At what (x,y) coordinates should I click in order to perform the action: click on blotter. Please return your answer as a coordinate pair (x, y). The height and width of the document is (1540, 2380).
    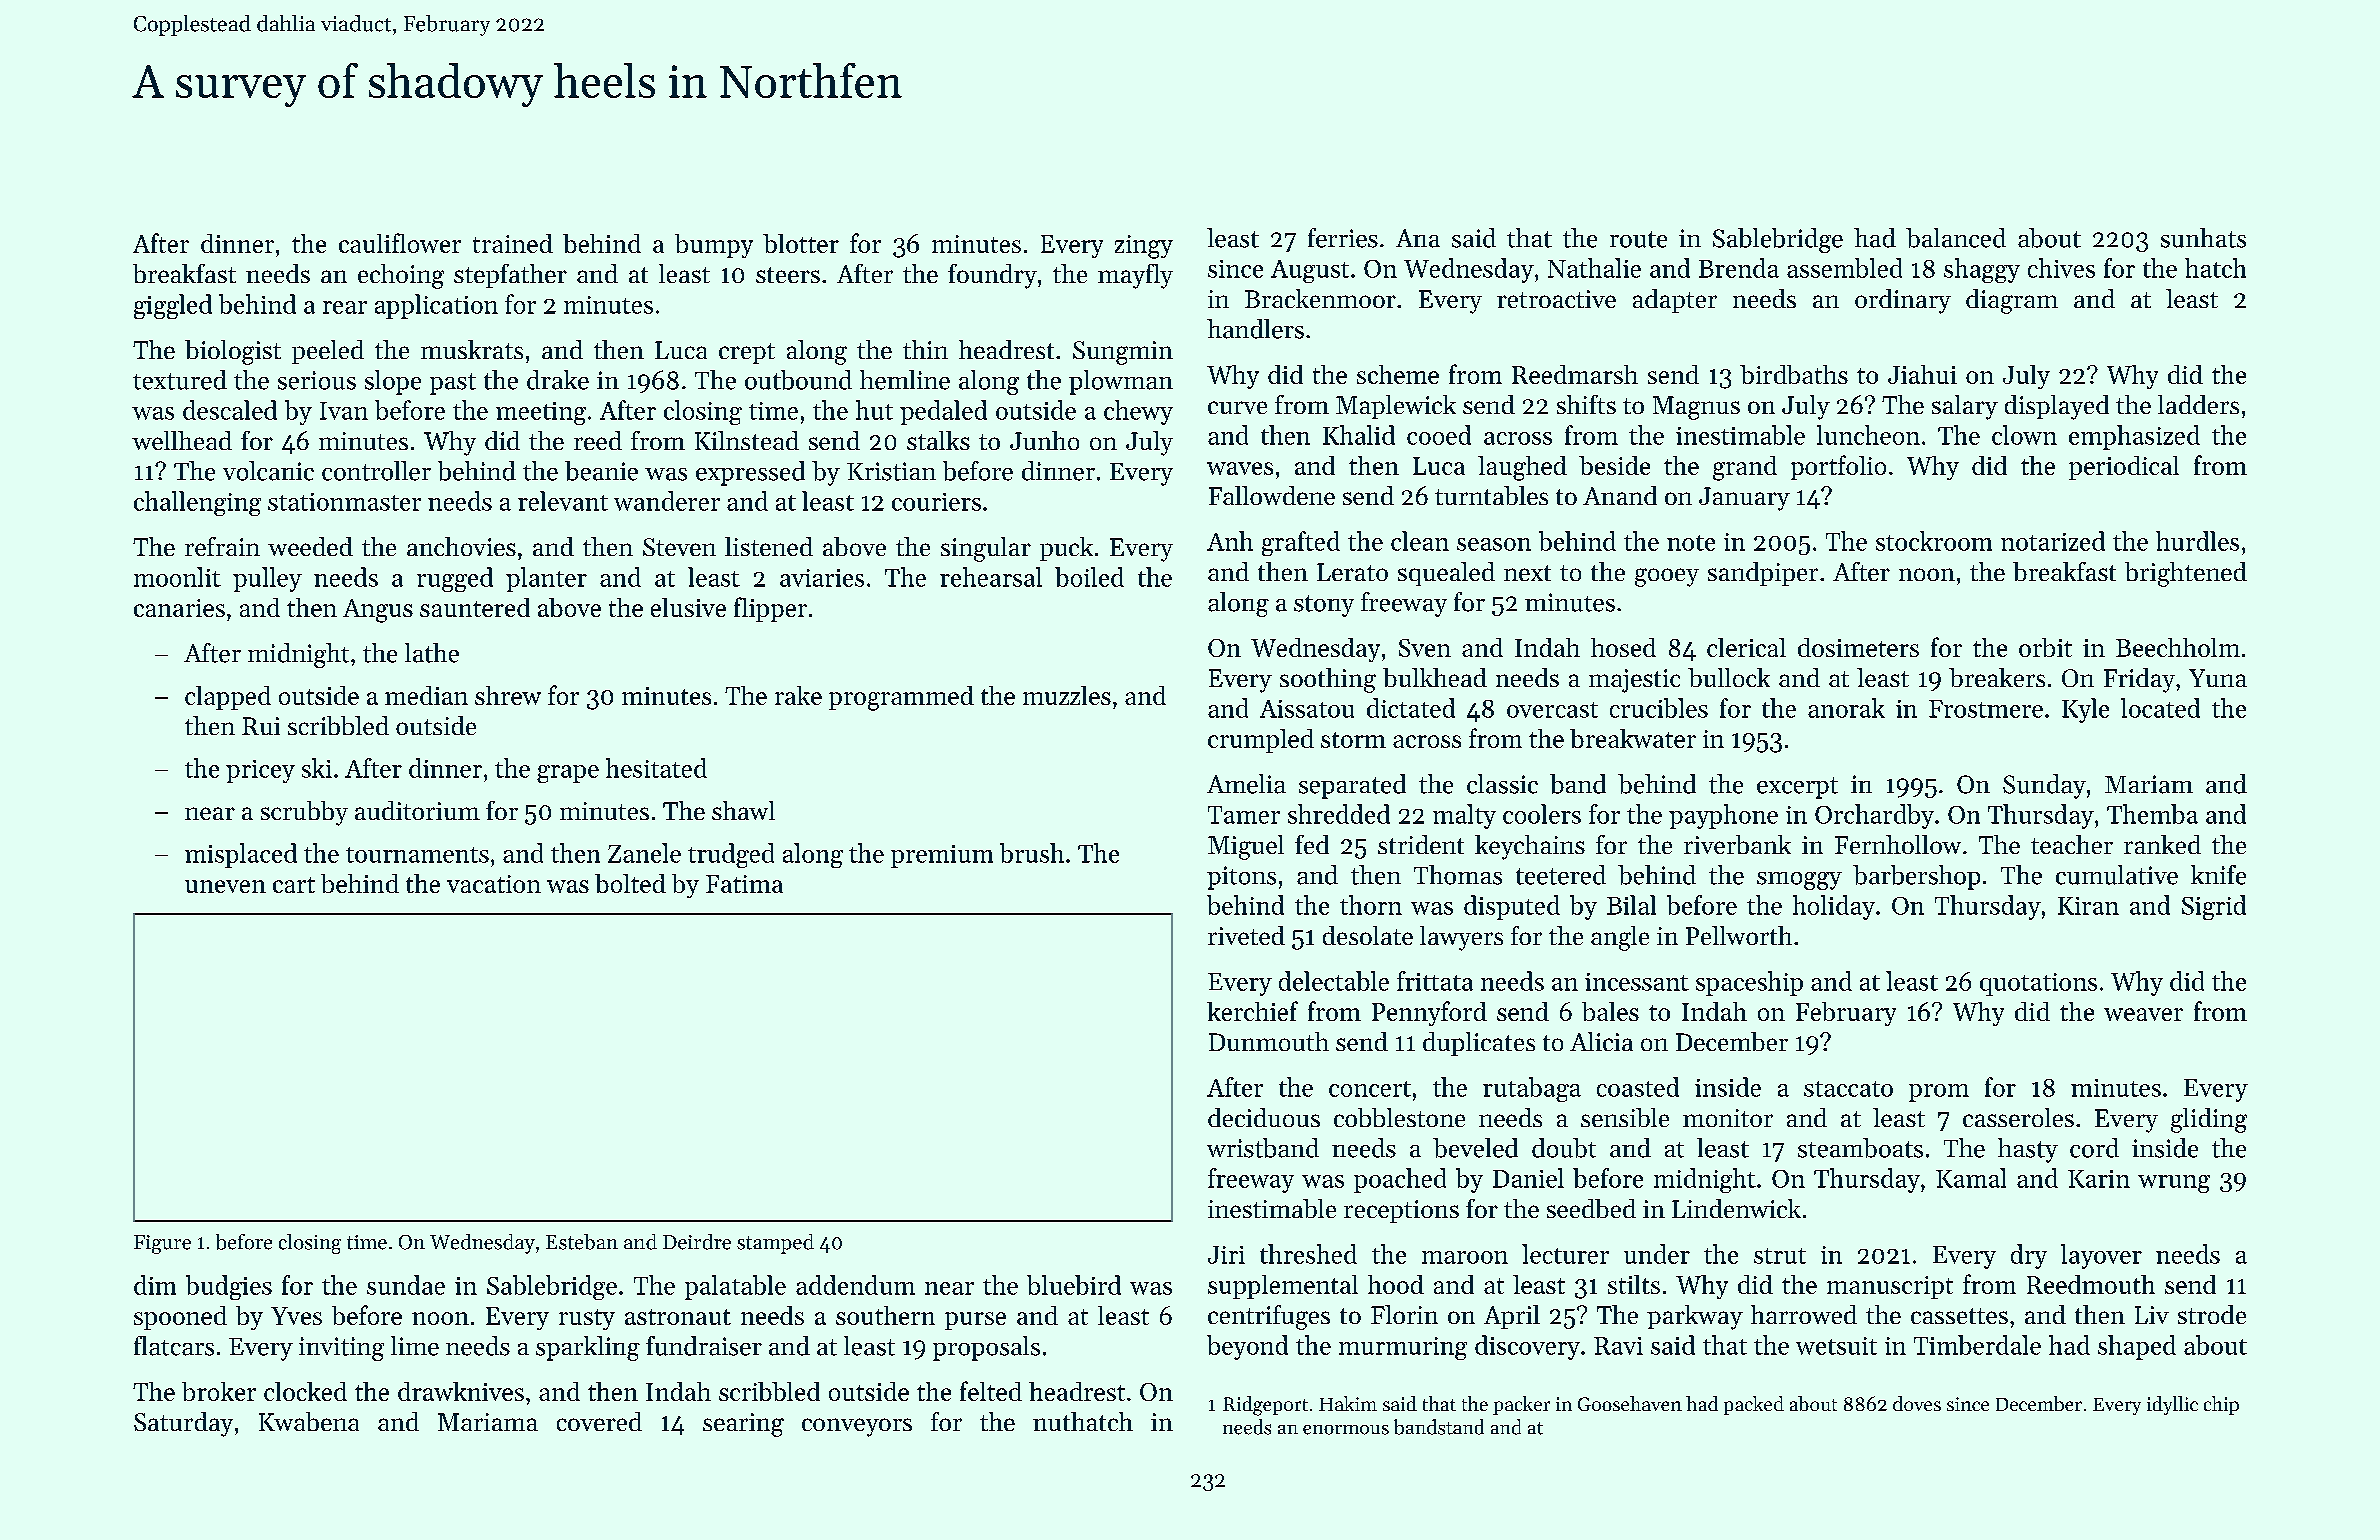
    Looking at the image, I should click on (801, 243).
